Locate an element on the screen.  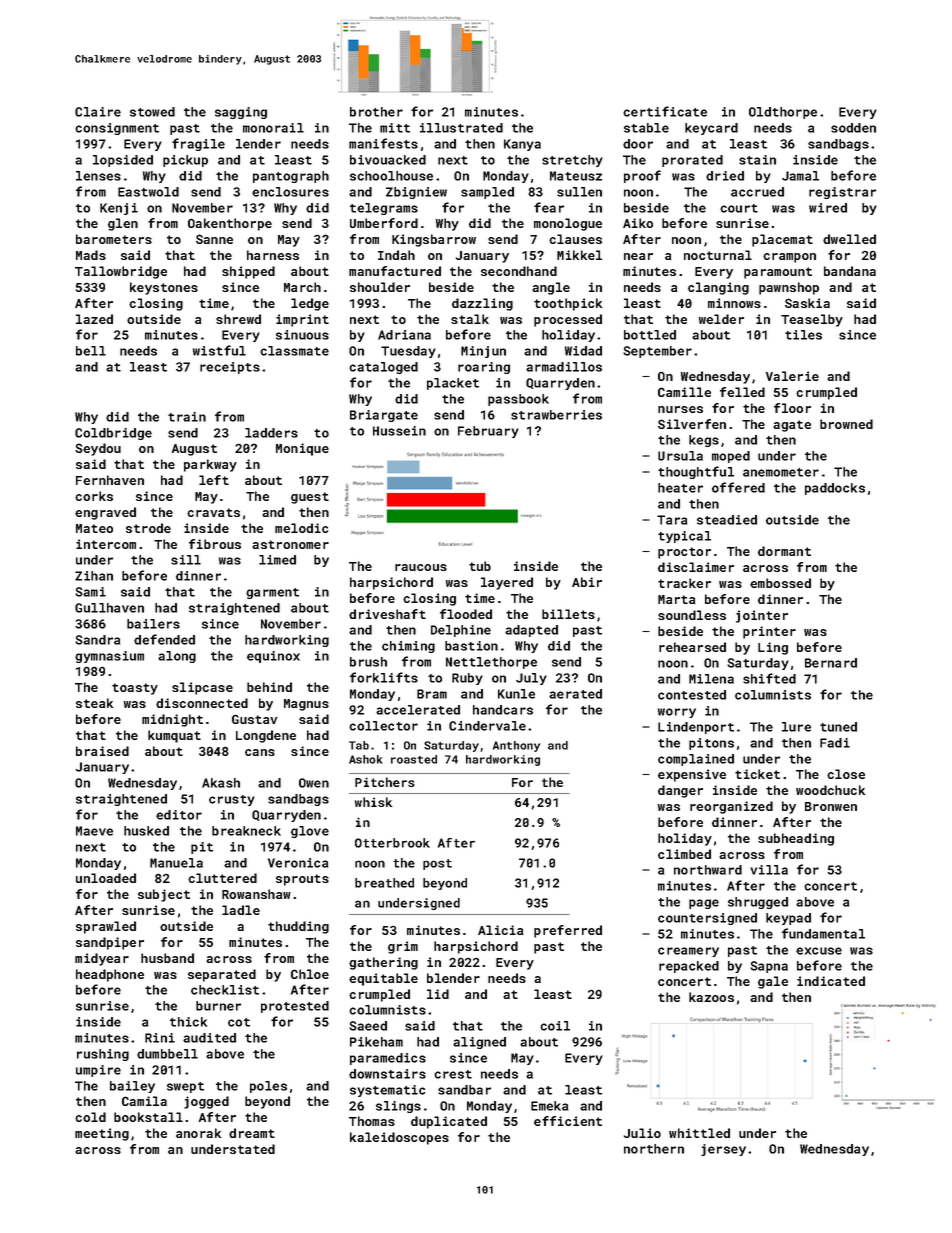
jersey is located at coordinates (723, 1150).
